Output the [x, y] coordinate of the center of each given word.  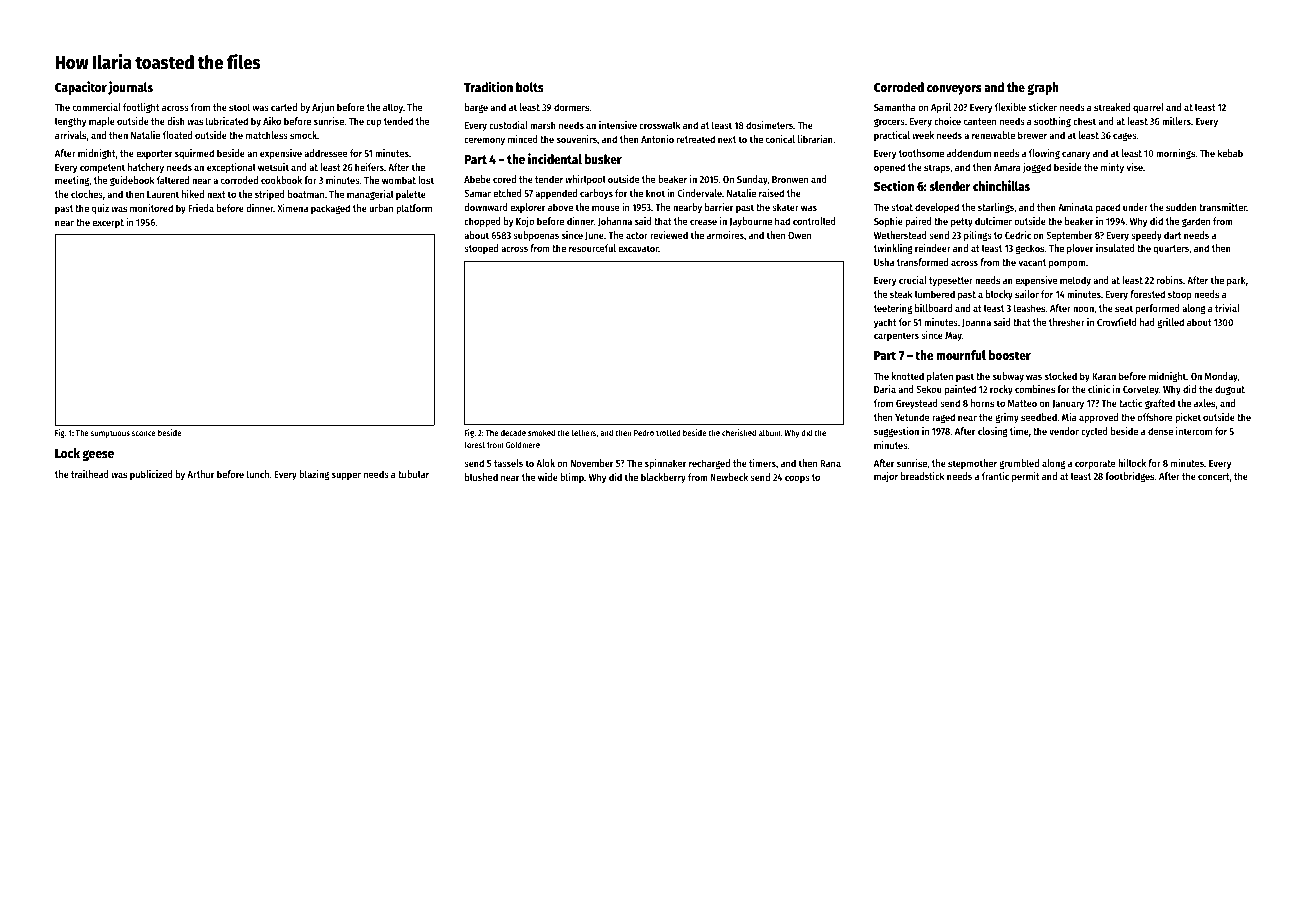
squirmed [194, 154]
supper [346, 476]
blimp [572, 478]
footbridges [1130, 477]
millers [1176, 121]
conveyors [954, 90]
